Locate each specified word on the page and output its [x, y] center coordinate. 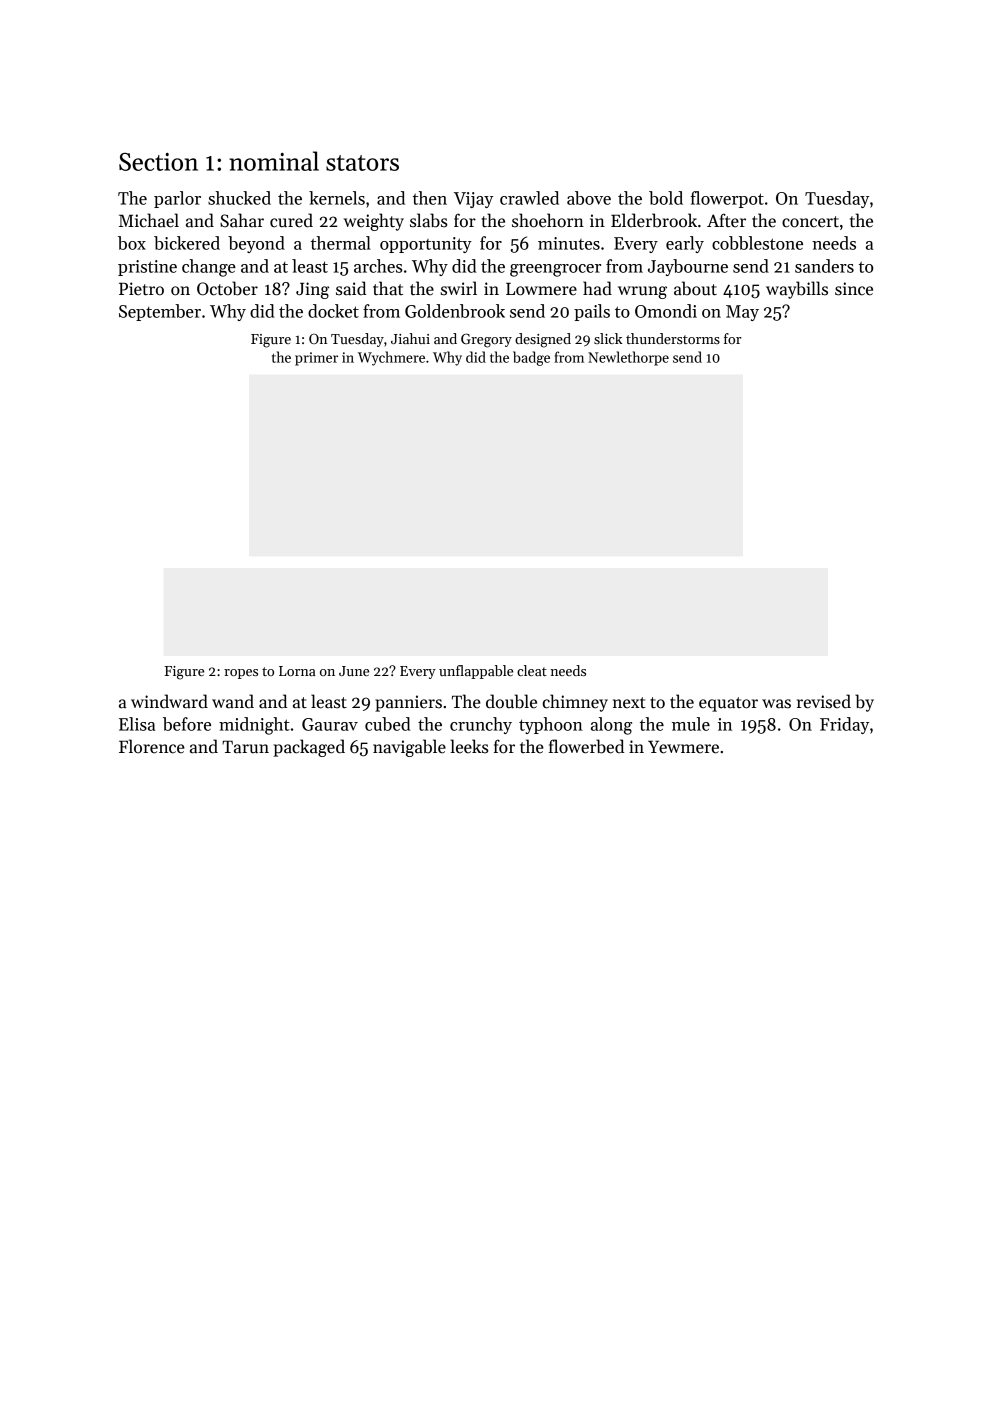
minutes [569, 243]
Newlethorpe [628, 358]
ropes [241, 674]
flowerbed [586, 746]
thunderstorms [673, 338]
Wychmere [391, 358]
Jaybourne [688, 267]
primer [316, 359]
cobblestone [757, 243]
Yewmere [683, 747]
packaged [309, 748]
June [354, 671]
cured [291, 220]
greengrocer [555, 270]
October [227, 288]
